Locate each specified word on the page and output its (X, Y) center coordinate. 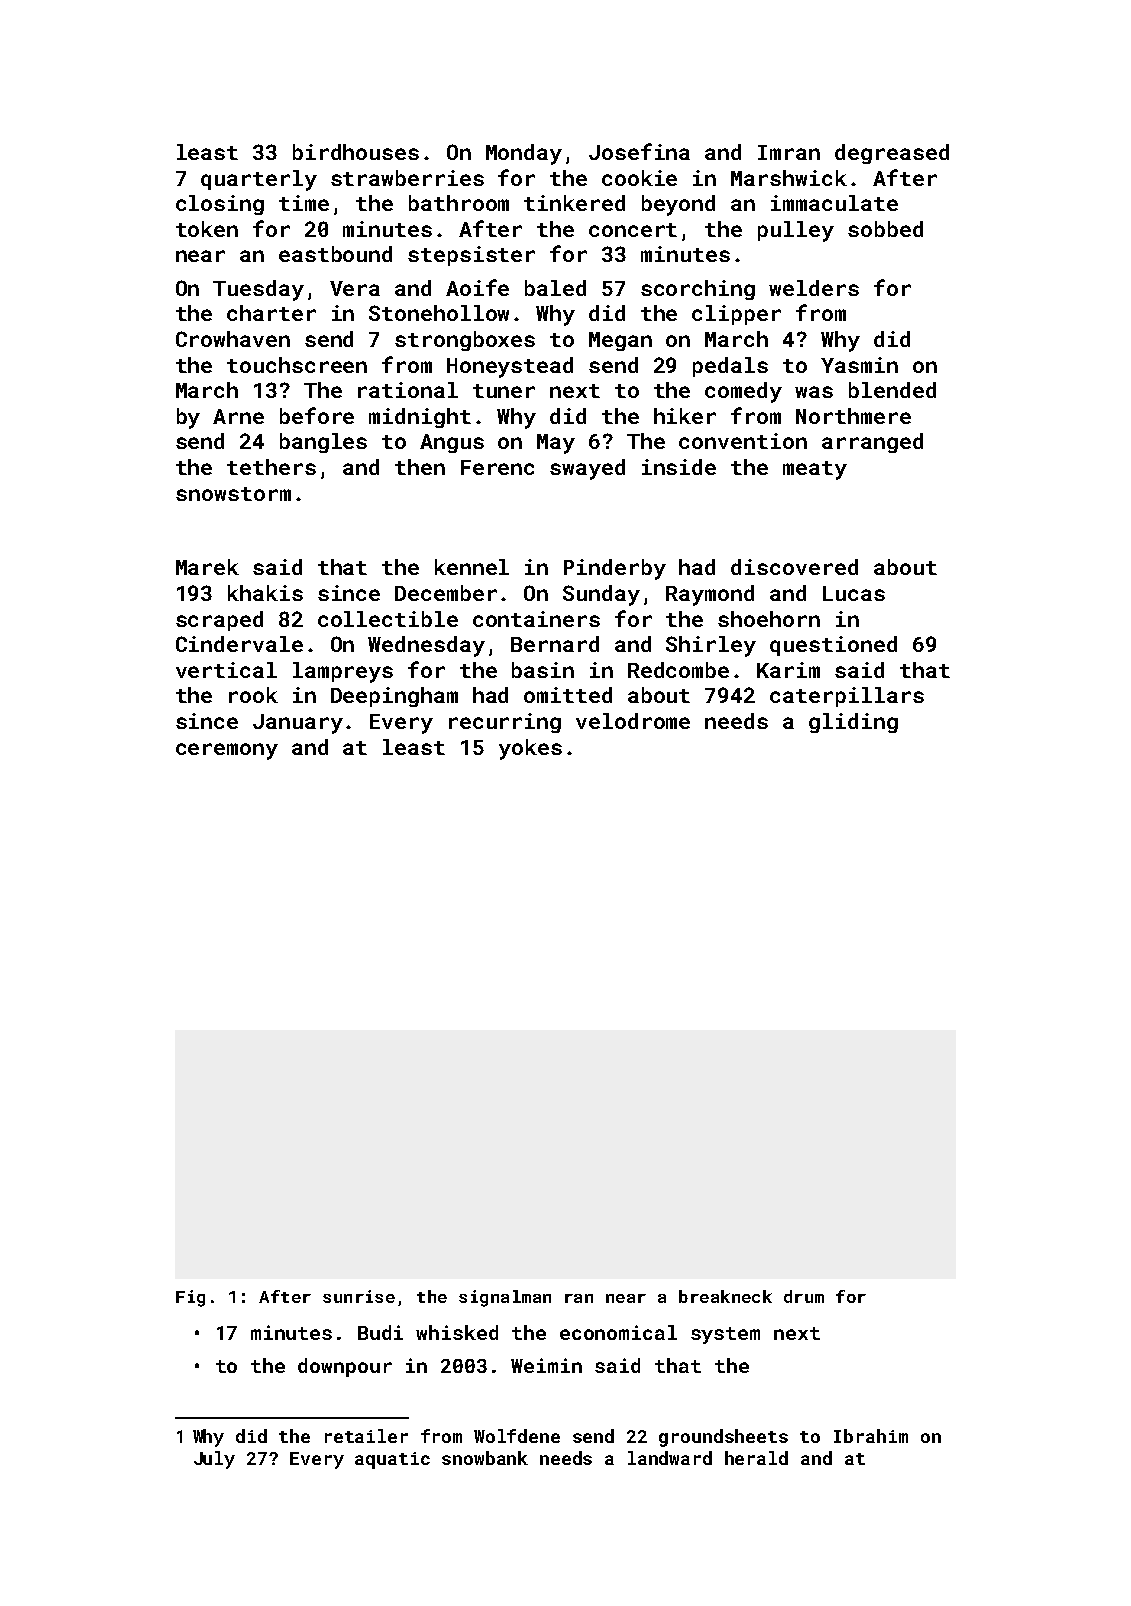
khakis (265, 593)
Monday (524, 154)
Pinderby (615, 569)
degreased (892, 154)
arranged (872, 443)
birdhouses (356, 152)
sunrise (359, 1296)
